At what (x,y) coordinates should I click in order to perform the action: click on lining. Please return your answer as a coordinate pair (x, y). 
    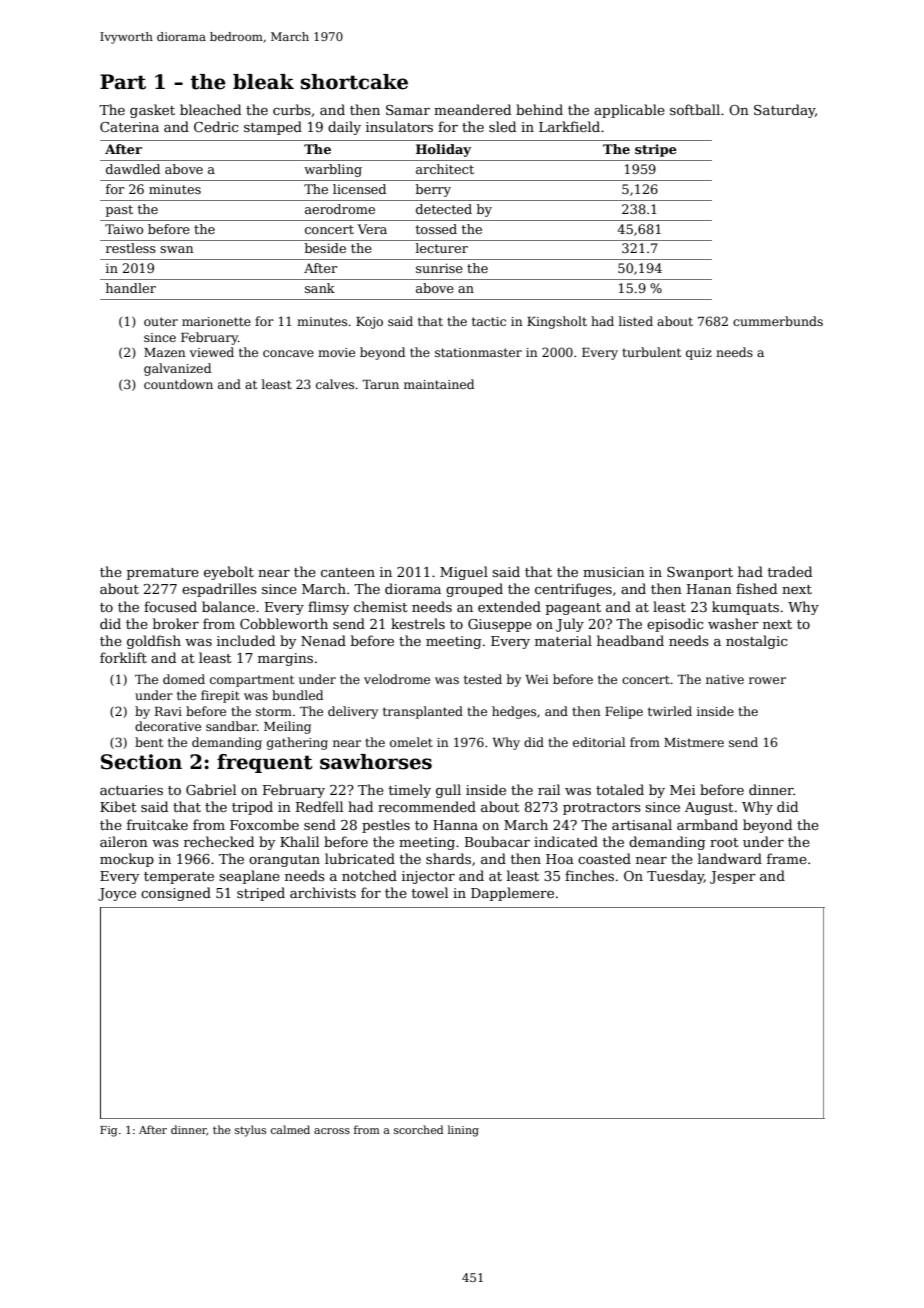
    Looking at the image, I should click on (463, 1131).
